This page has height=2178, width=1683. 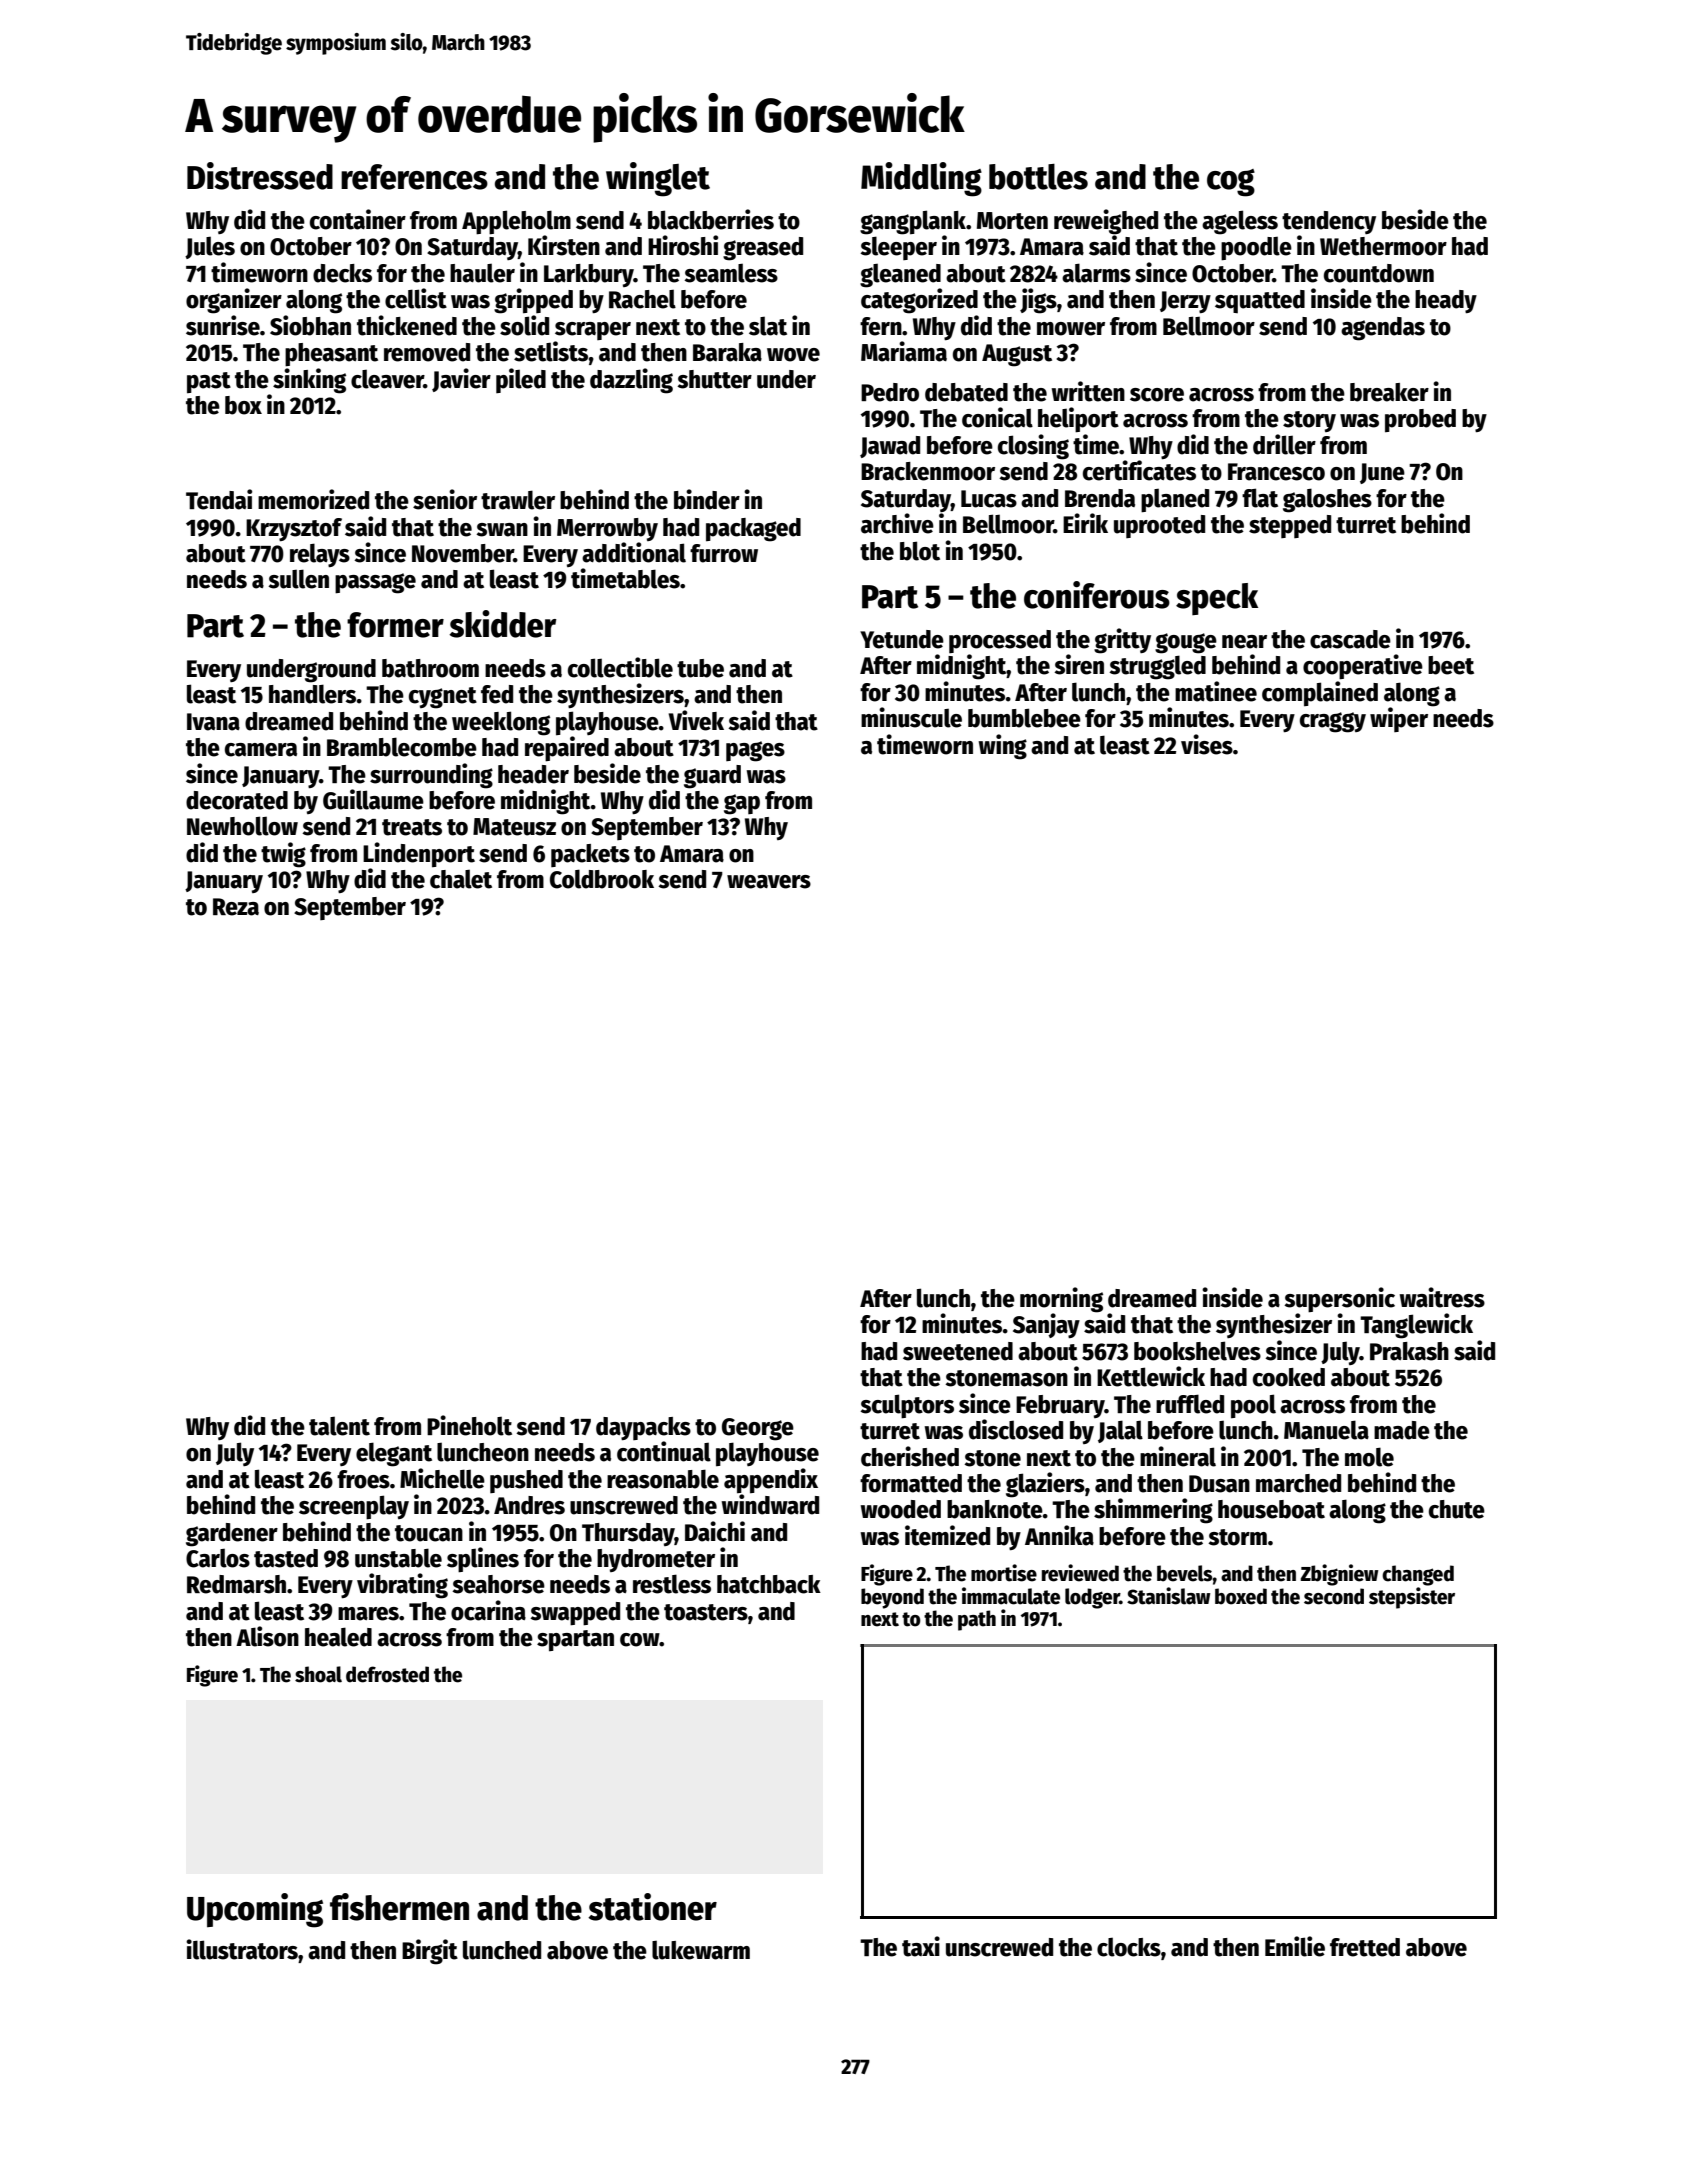 I want to click on Middling, so click(x=921, y=179).
